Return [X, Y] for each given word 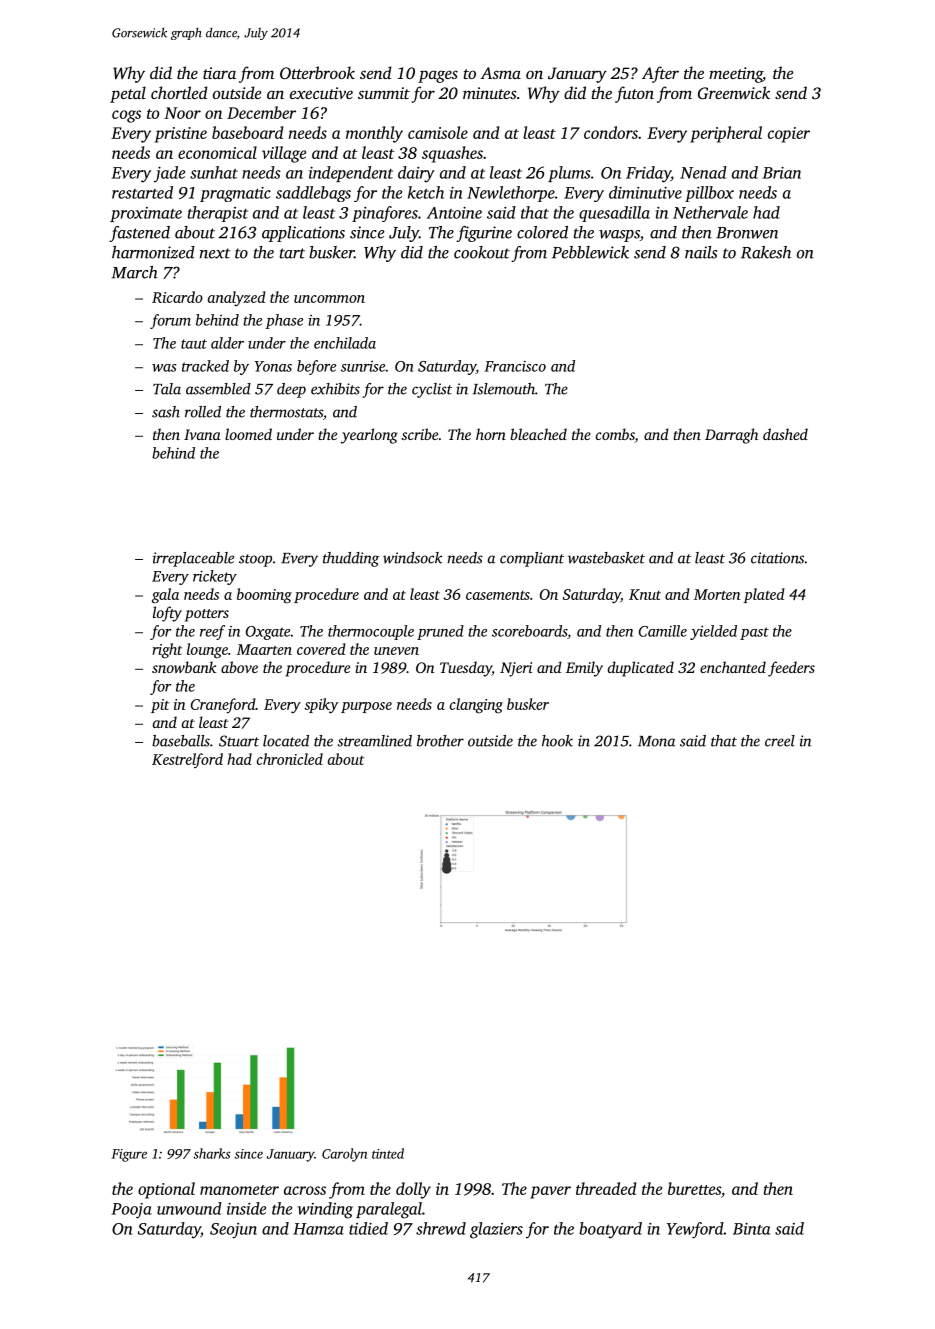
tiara [219, 73]
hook [557, 741]
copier [789, 135]
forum [170, 321]
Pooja [131, 1211]
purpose [366, 707]
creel [780, 741]
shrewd [441, 1228]
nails [701, 252]
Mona [656, 741]
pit [160, 706]
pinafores [385, 214]
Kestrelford [187, 760]
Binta [751, 1229]
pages [438, 76]
